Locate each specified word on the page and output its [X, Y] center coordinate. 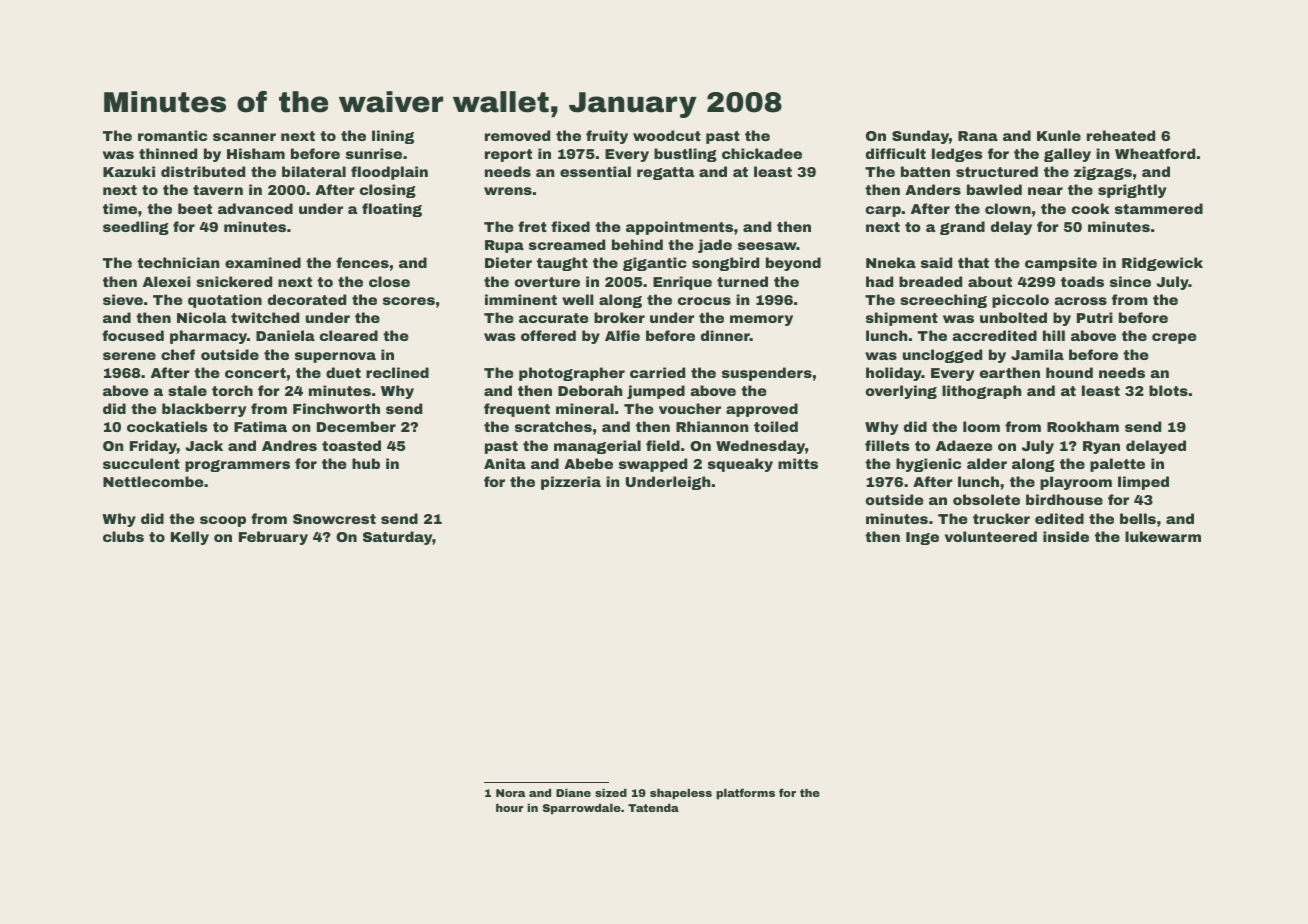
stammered [1159, 208]
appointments [679, 228]
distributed [203, 171]
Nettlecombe [153, 481]
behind [637, 244]
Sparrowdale [582, 809]
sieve [123, 299]
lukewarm [1163, 536]
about [990, 281]
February [273, 538]
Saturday [398, 538]
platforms [745, 793]
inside [1066, 536]
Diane [573, 793]
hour [510, 808]
